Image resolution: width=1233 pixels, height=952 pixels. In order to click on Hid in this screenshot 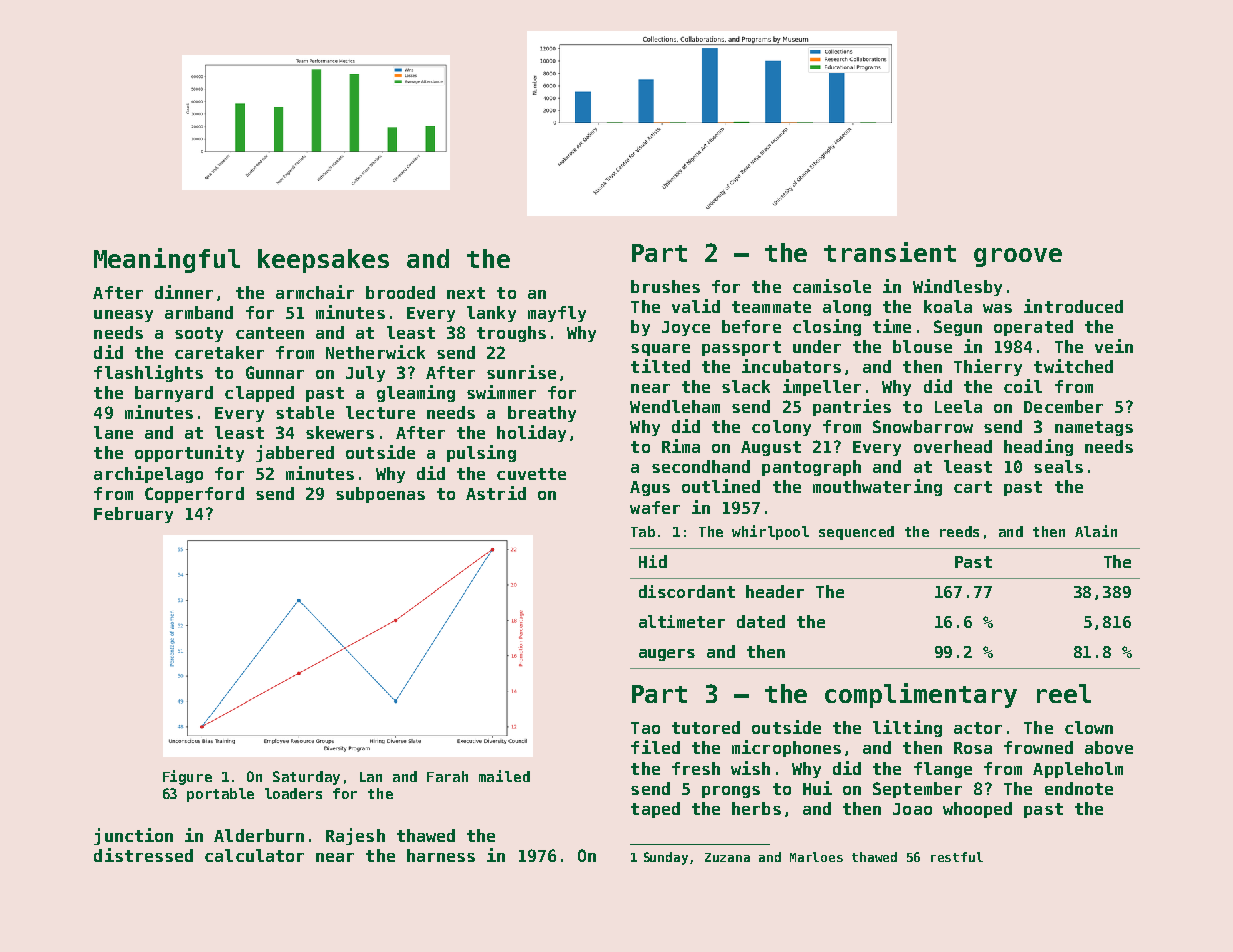, I will do `click(653, 561)`.
